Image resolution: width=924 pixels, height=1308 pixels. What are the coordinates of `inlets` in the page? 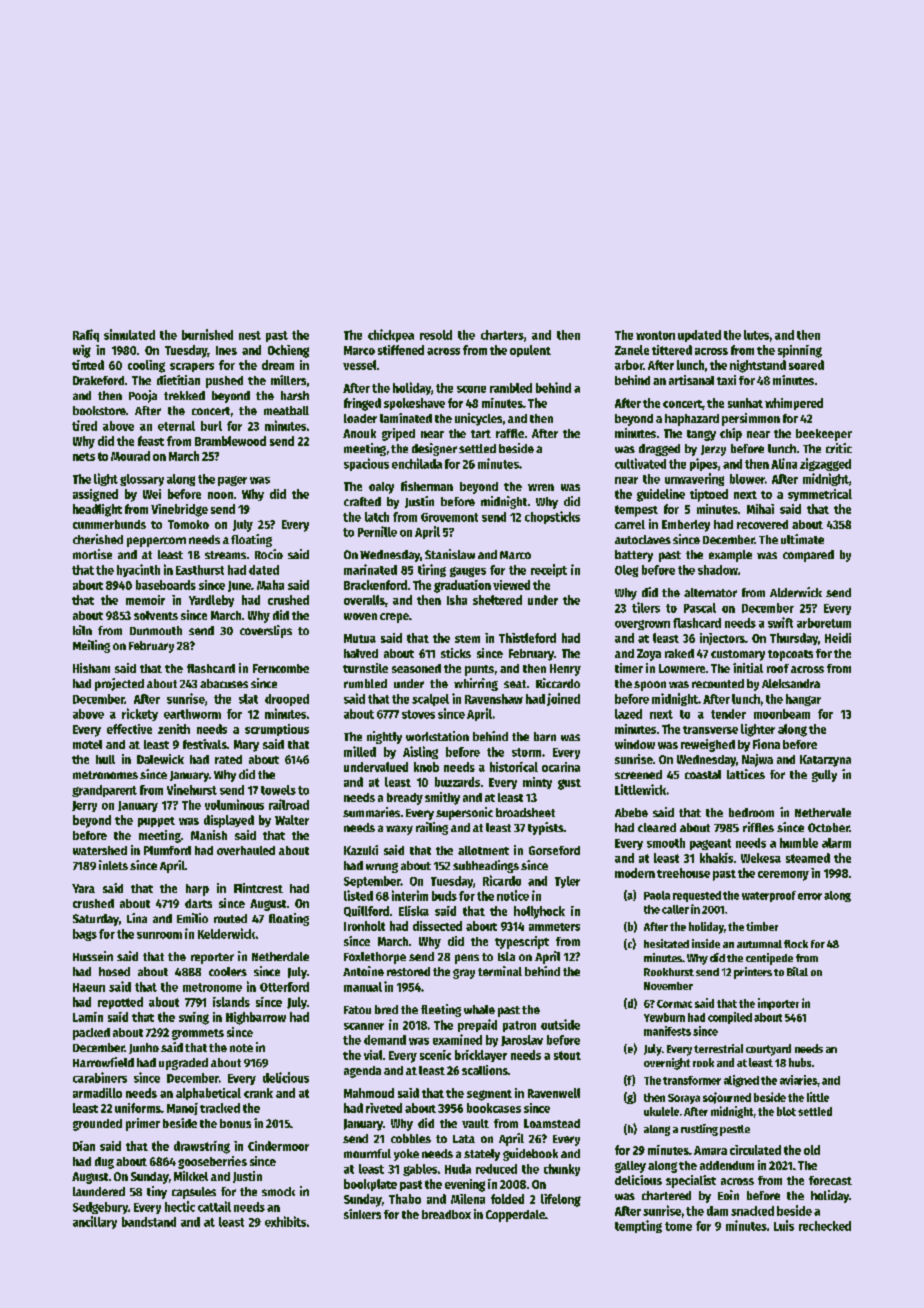 It's located at (113, 865).
